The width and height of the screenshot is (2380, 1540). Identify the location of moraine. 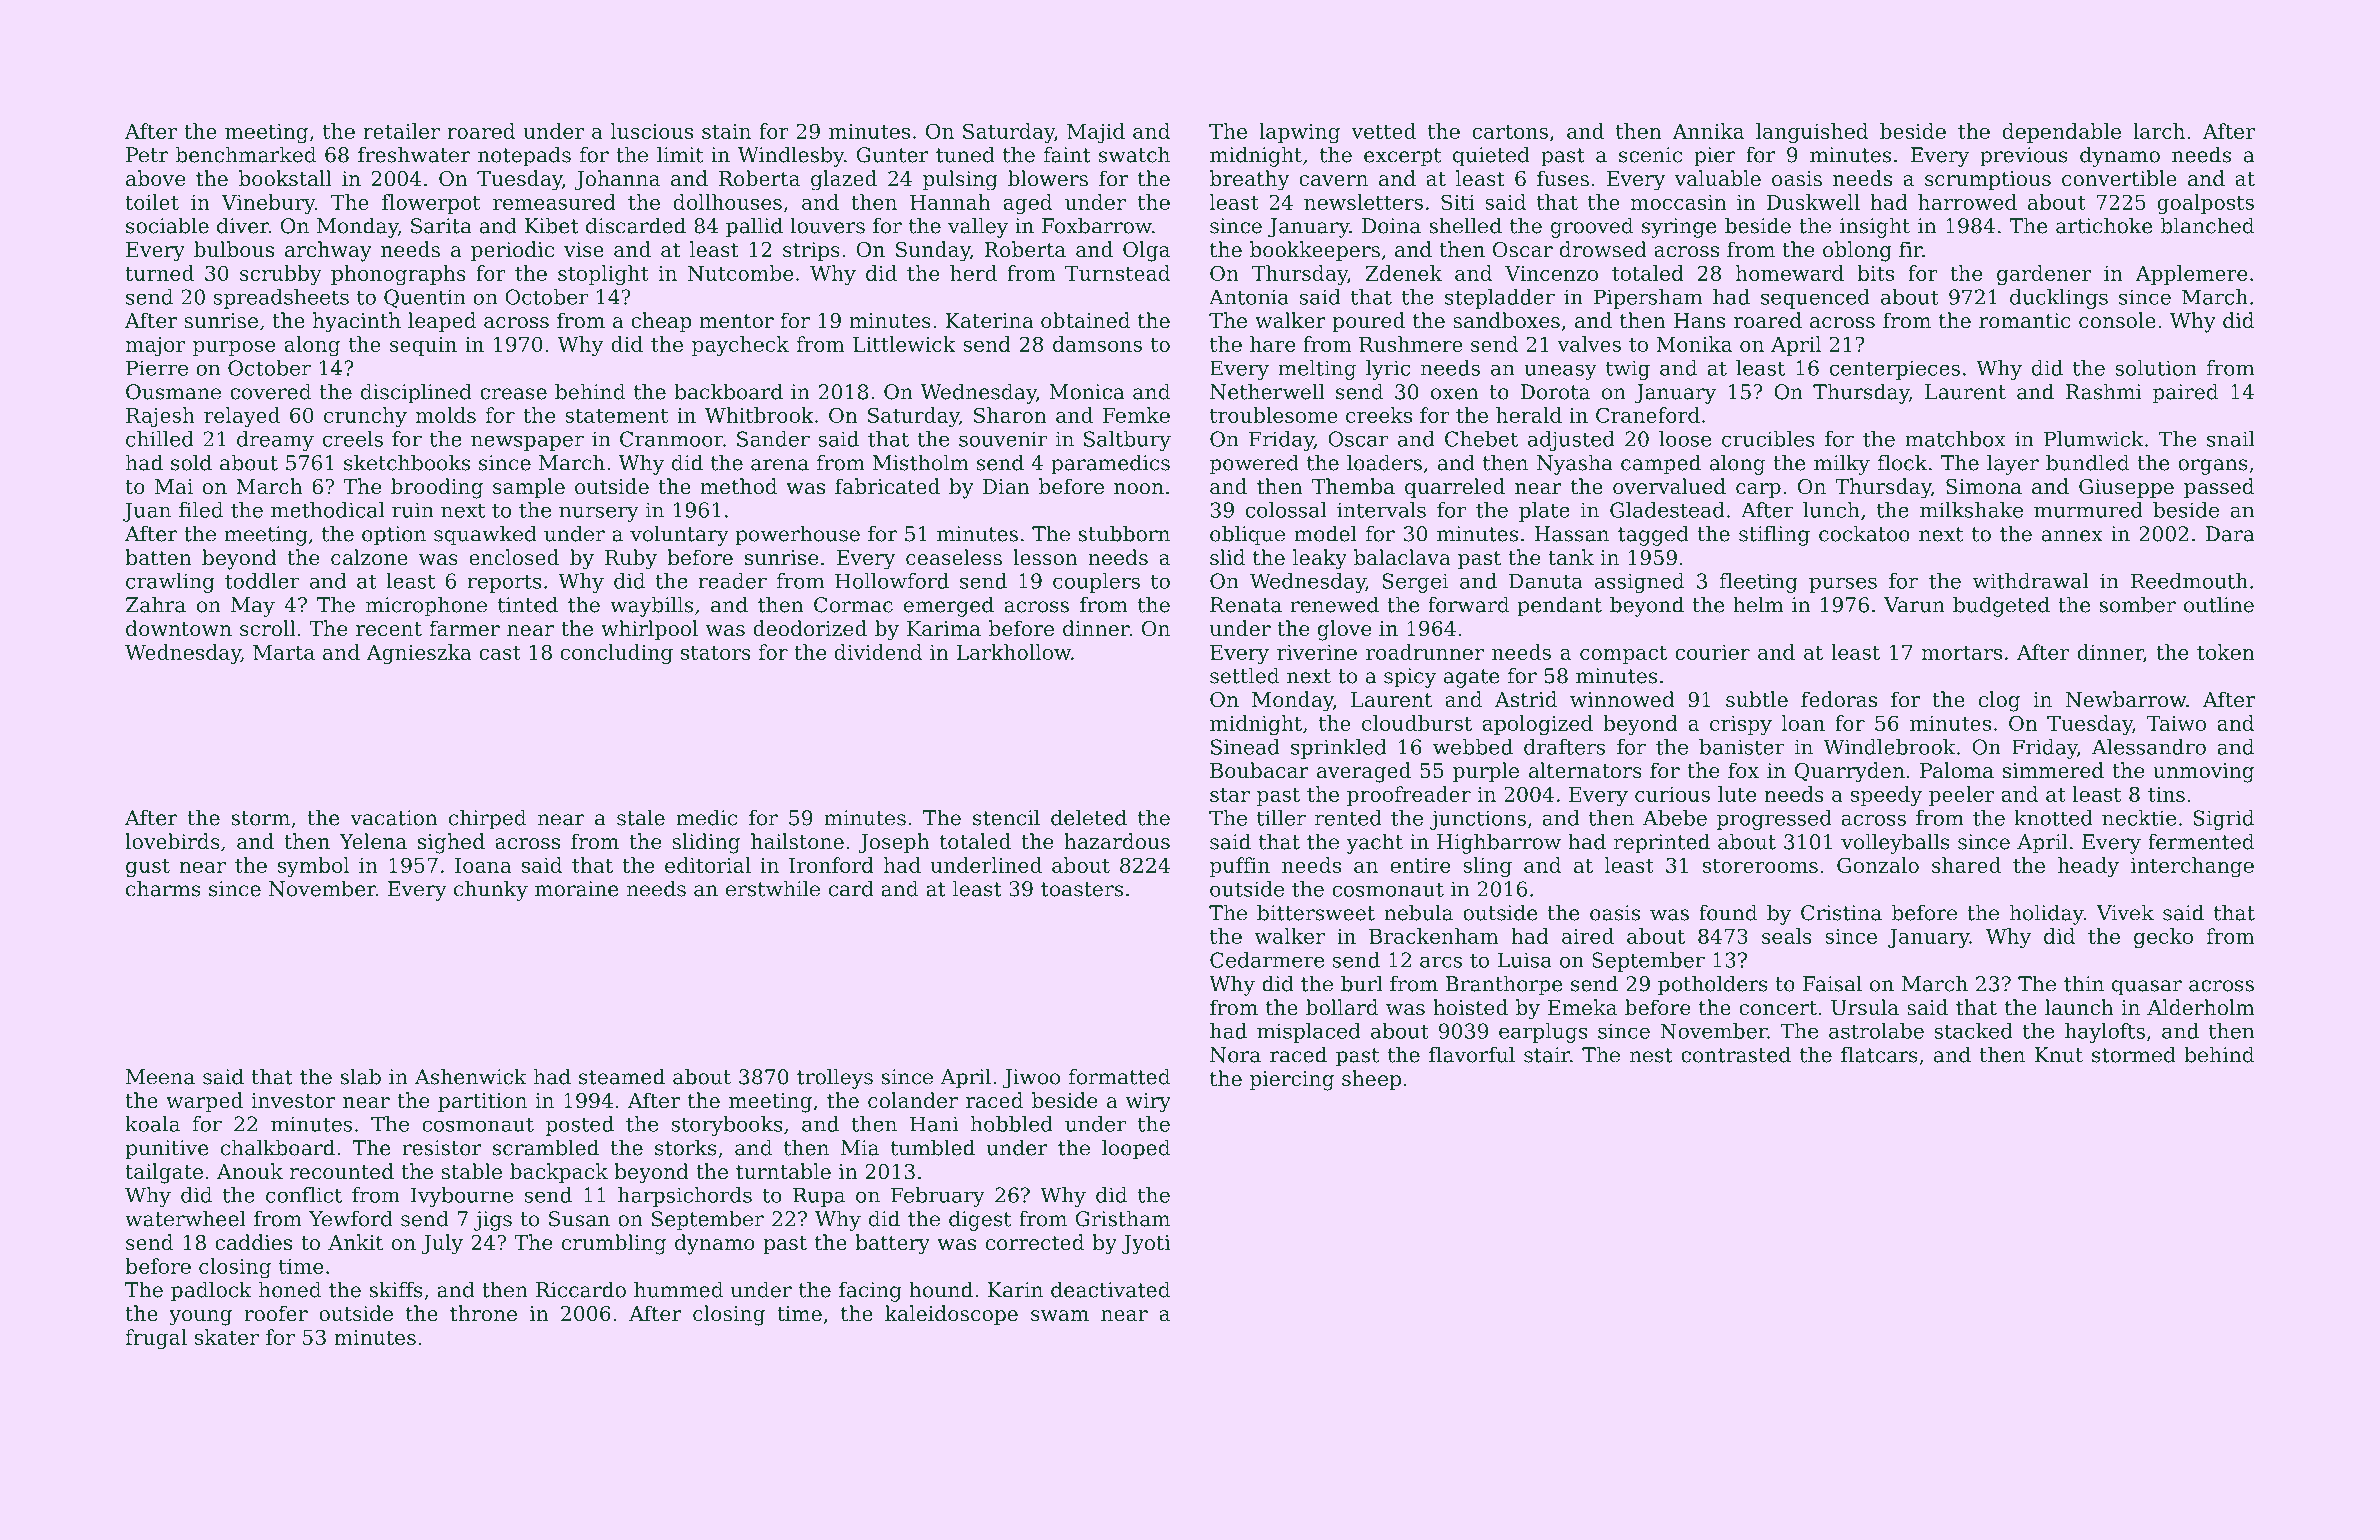
(577, 889).
